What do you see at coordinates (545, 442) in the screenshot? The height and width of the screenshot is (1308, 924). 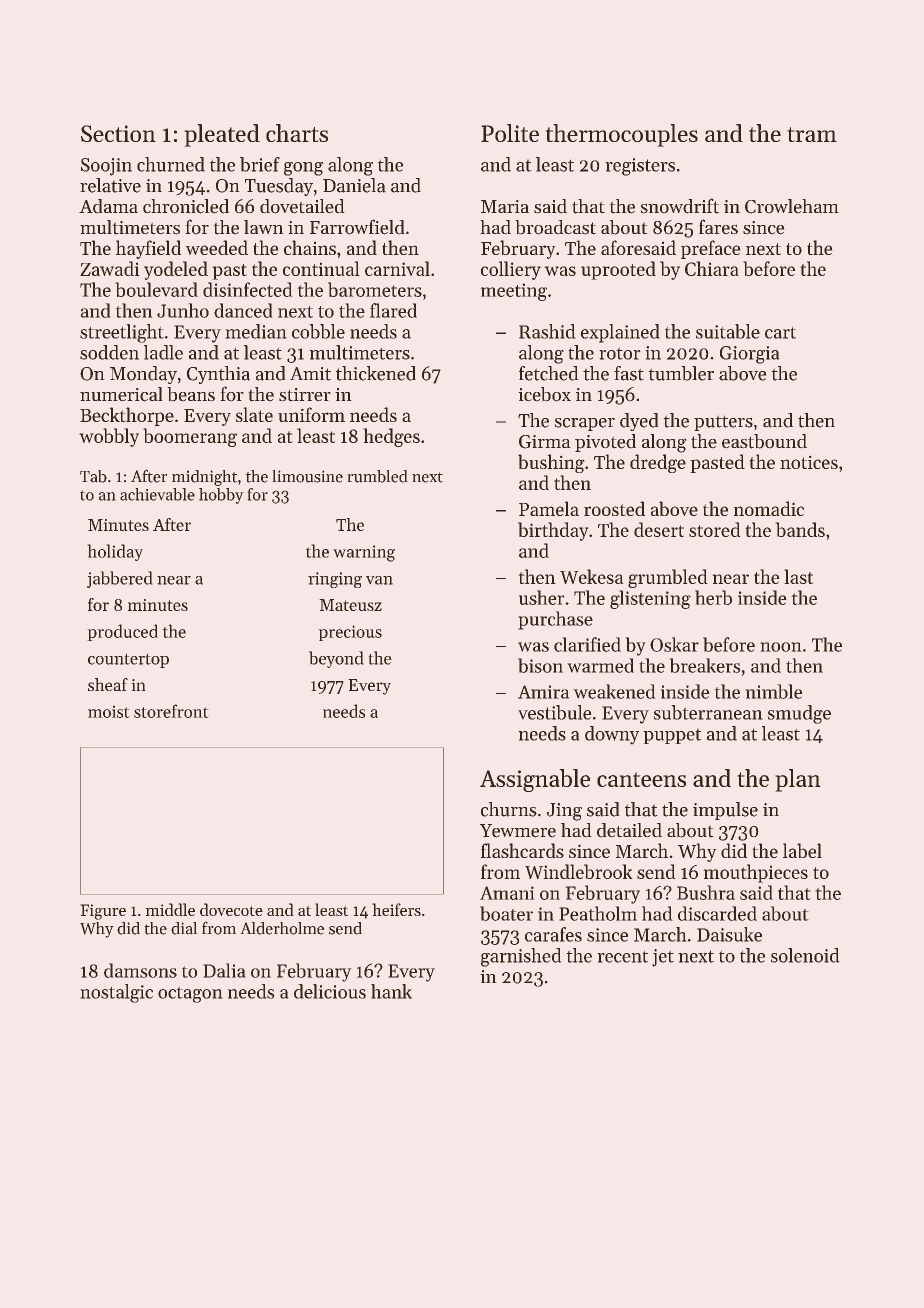 I see `Girma` at bounding box center [545, 442].
